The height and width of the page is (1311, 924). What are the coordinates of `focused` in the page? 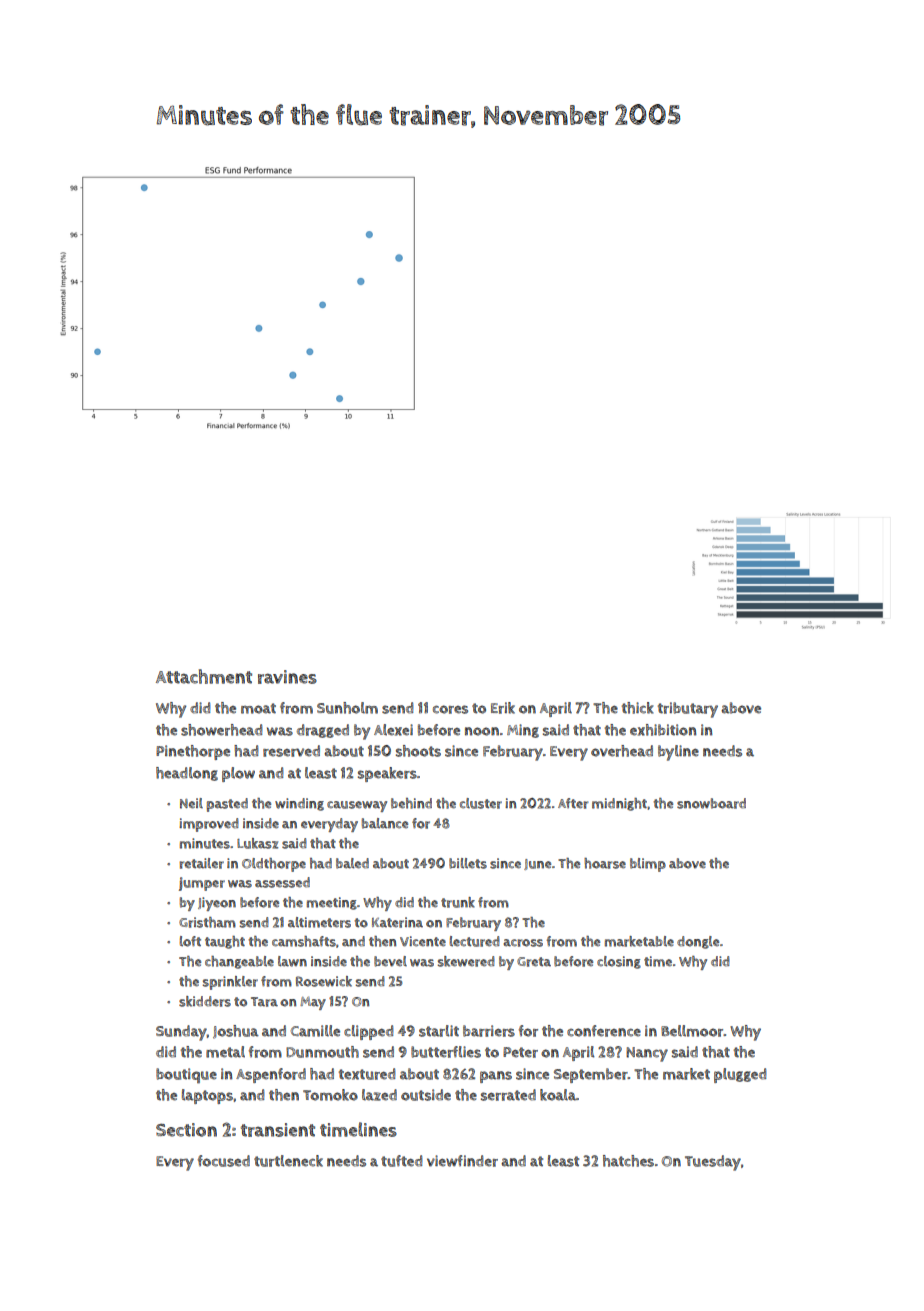 It's located at (224, 1161).
